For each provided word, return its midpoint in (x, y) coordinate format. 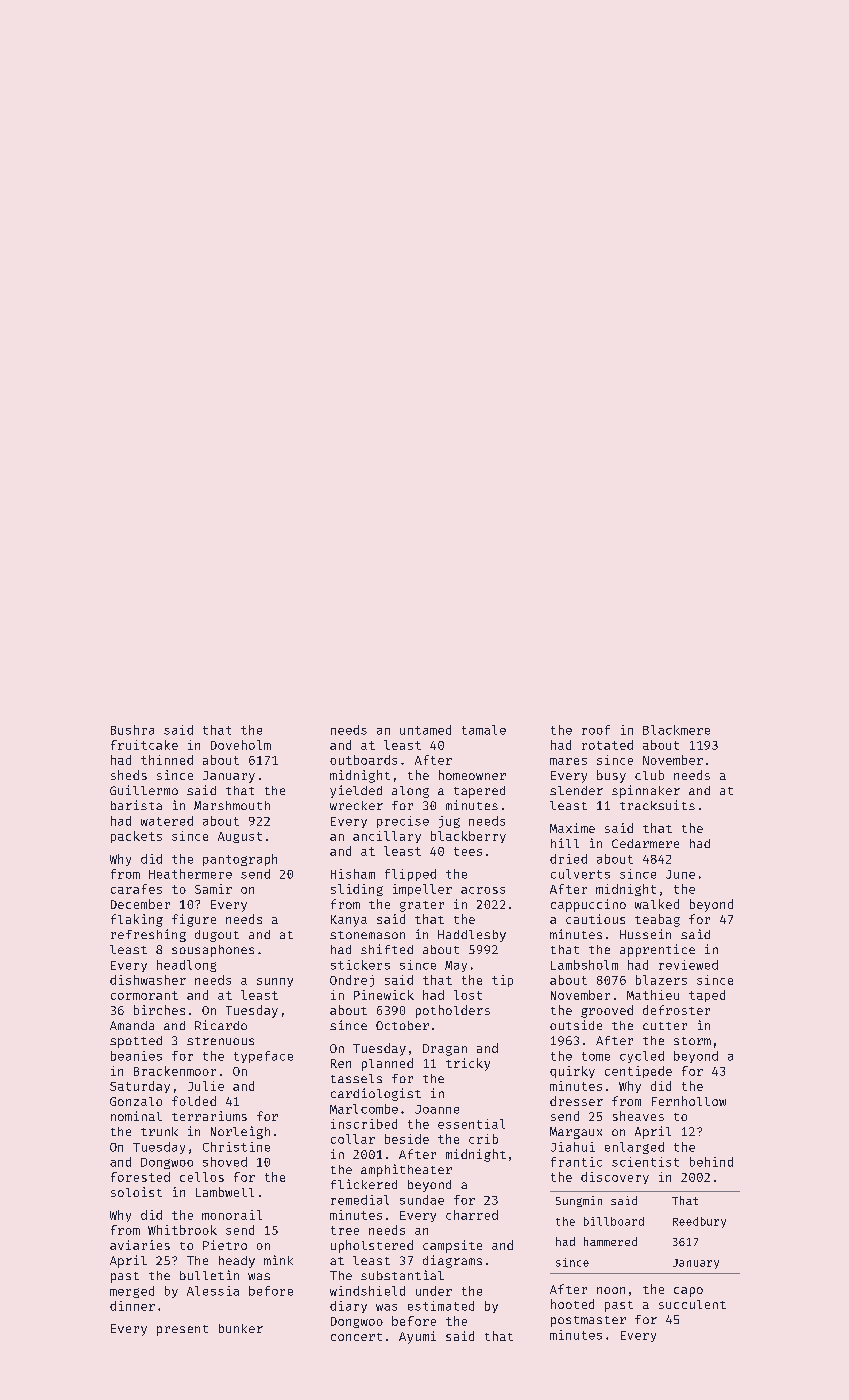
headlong (186, 966)
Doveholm (241, 745)
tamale (484, 730)
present (182, 1330)
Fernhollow (689, 1101)
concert (356, 1337)
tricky (468, 1064)
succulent (692, 1304)
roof (596, 730)
